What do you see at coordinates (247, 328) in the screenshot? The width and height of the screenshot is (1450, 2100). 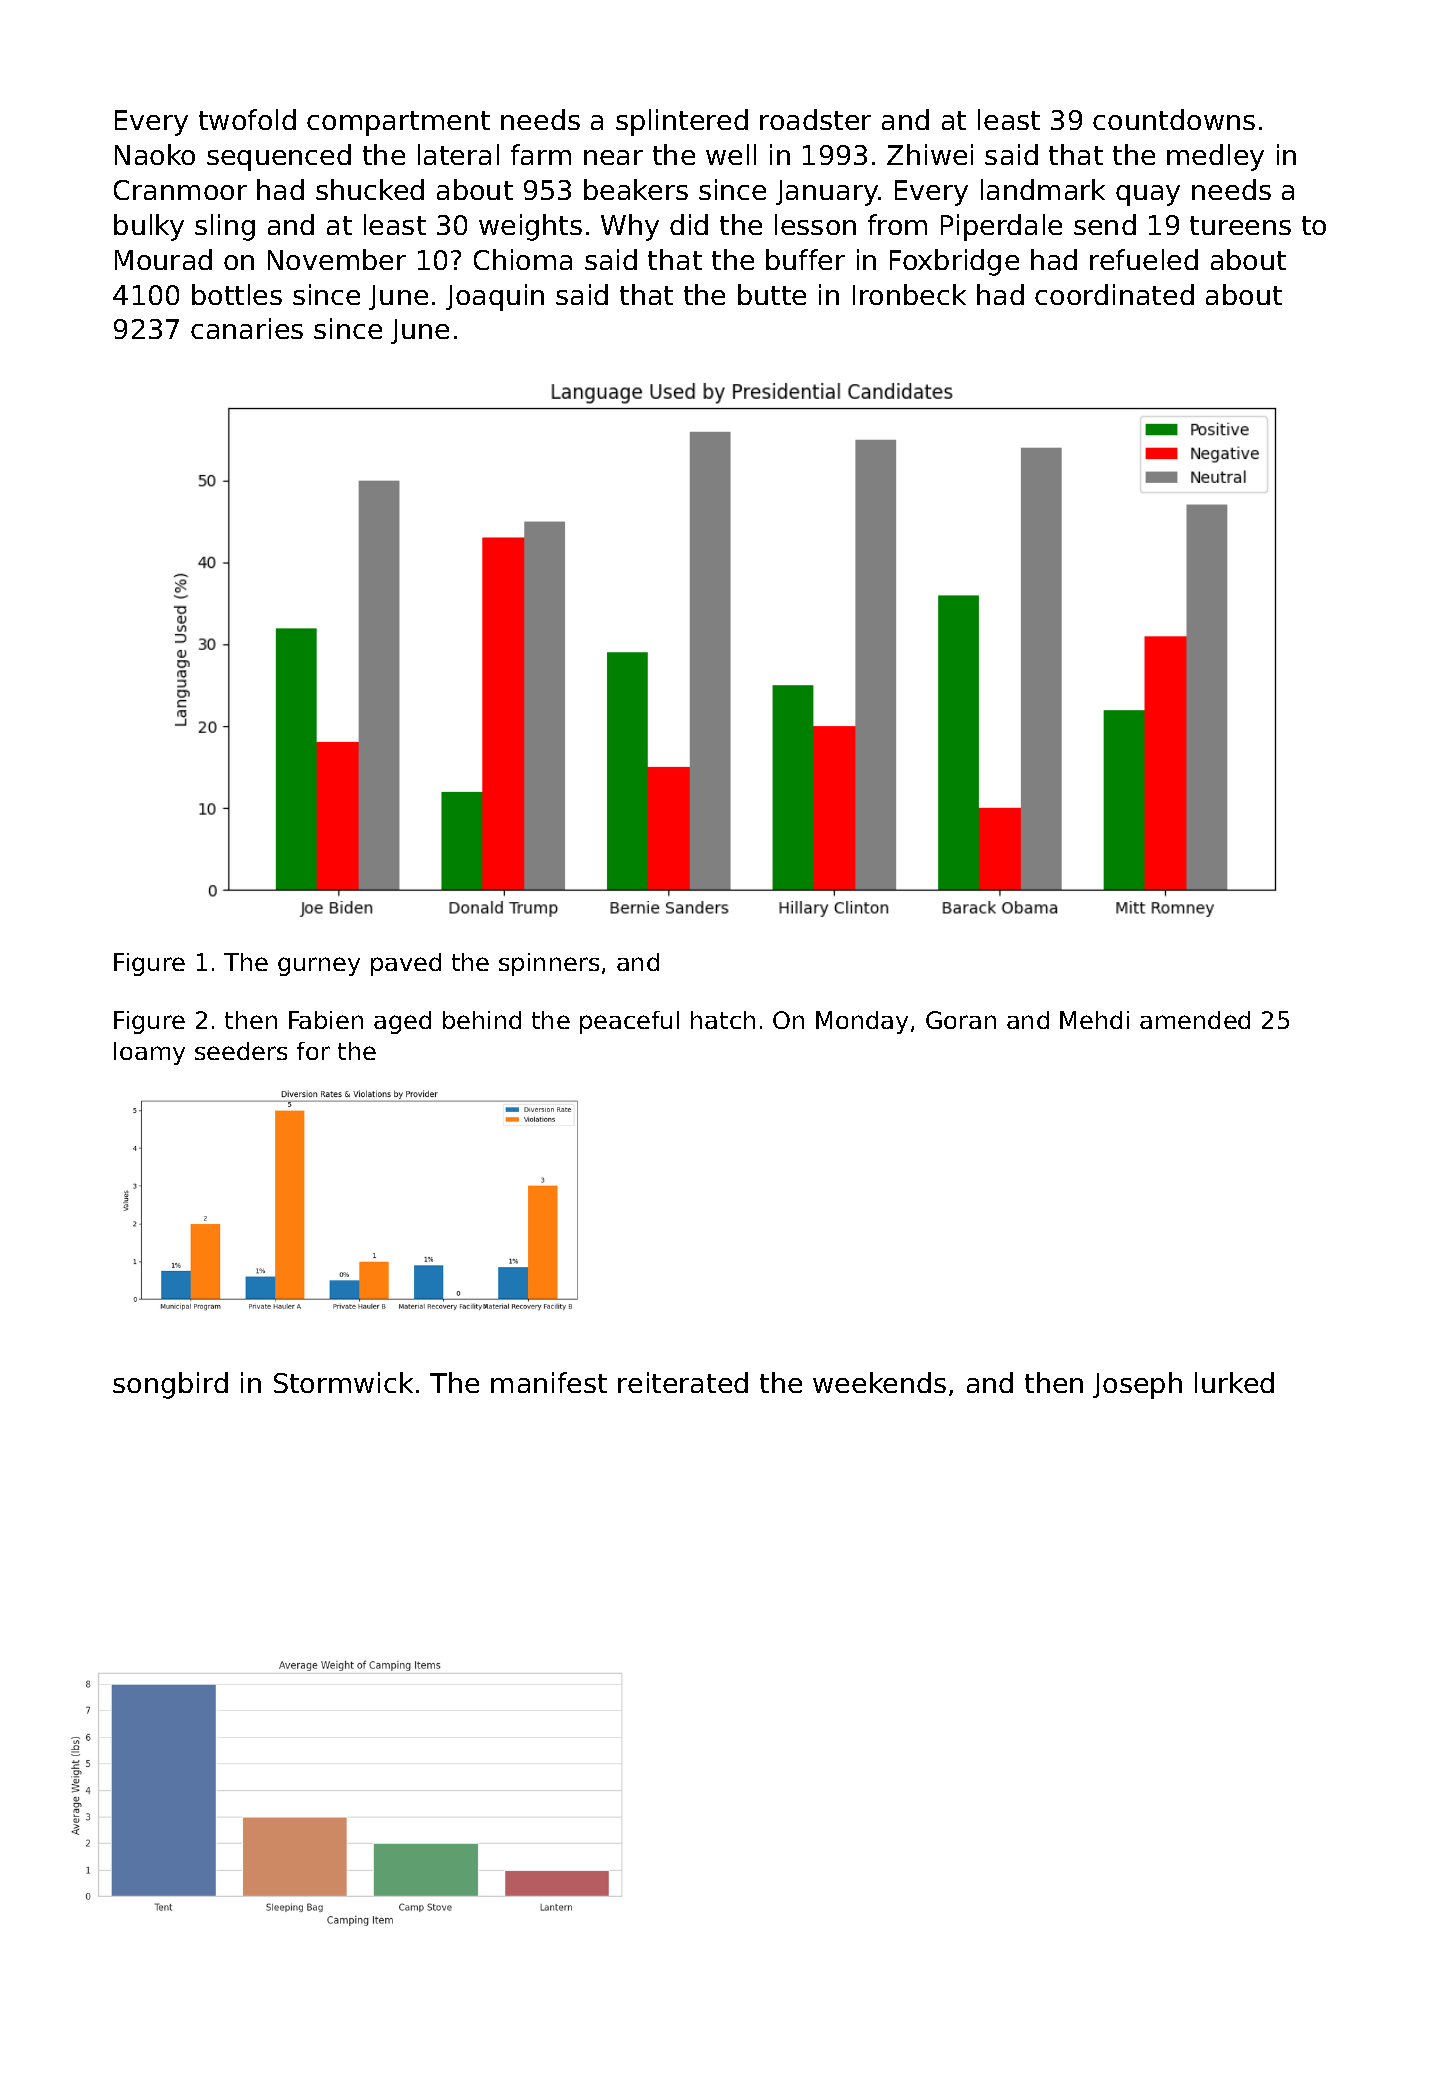 I see `canaries` at bounding box center [247, 328].
